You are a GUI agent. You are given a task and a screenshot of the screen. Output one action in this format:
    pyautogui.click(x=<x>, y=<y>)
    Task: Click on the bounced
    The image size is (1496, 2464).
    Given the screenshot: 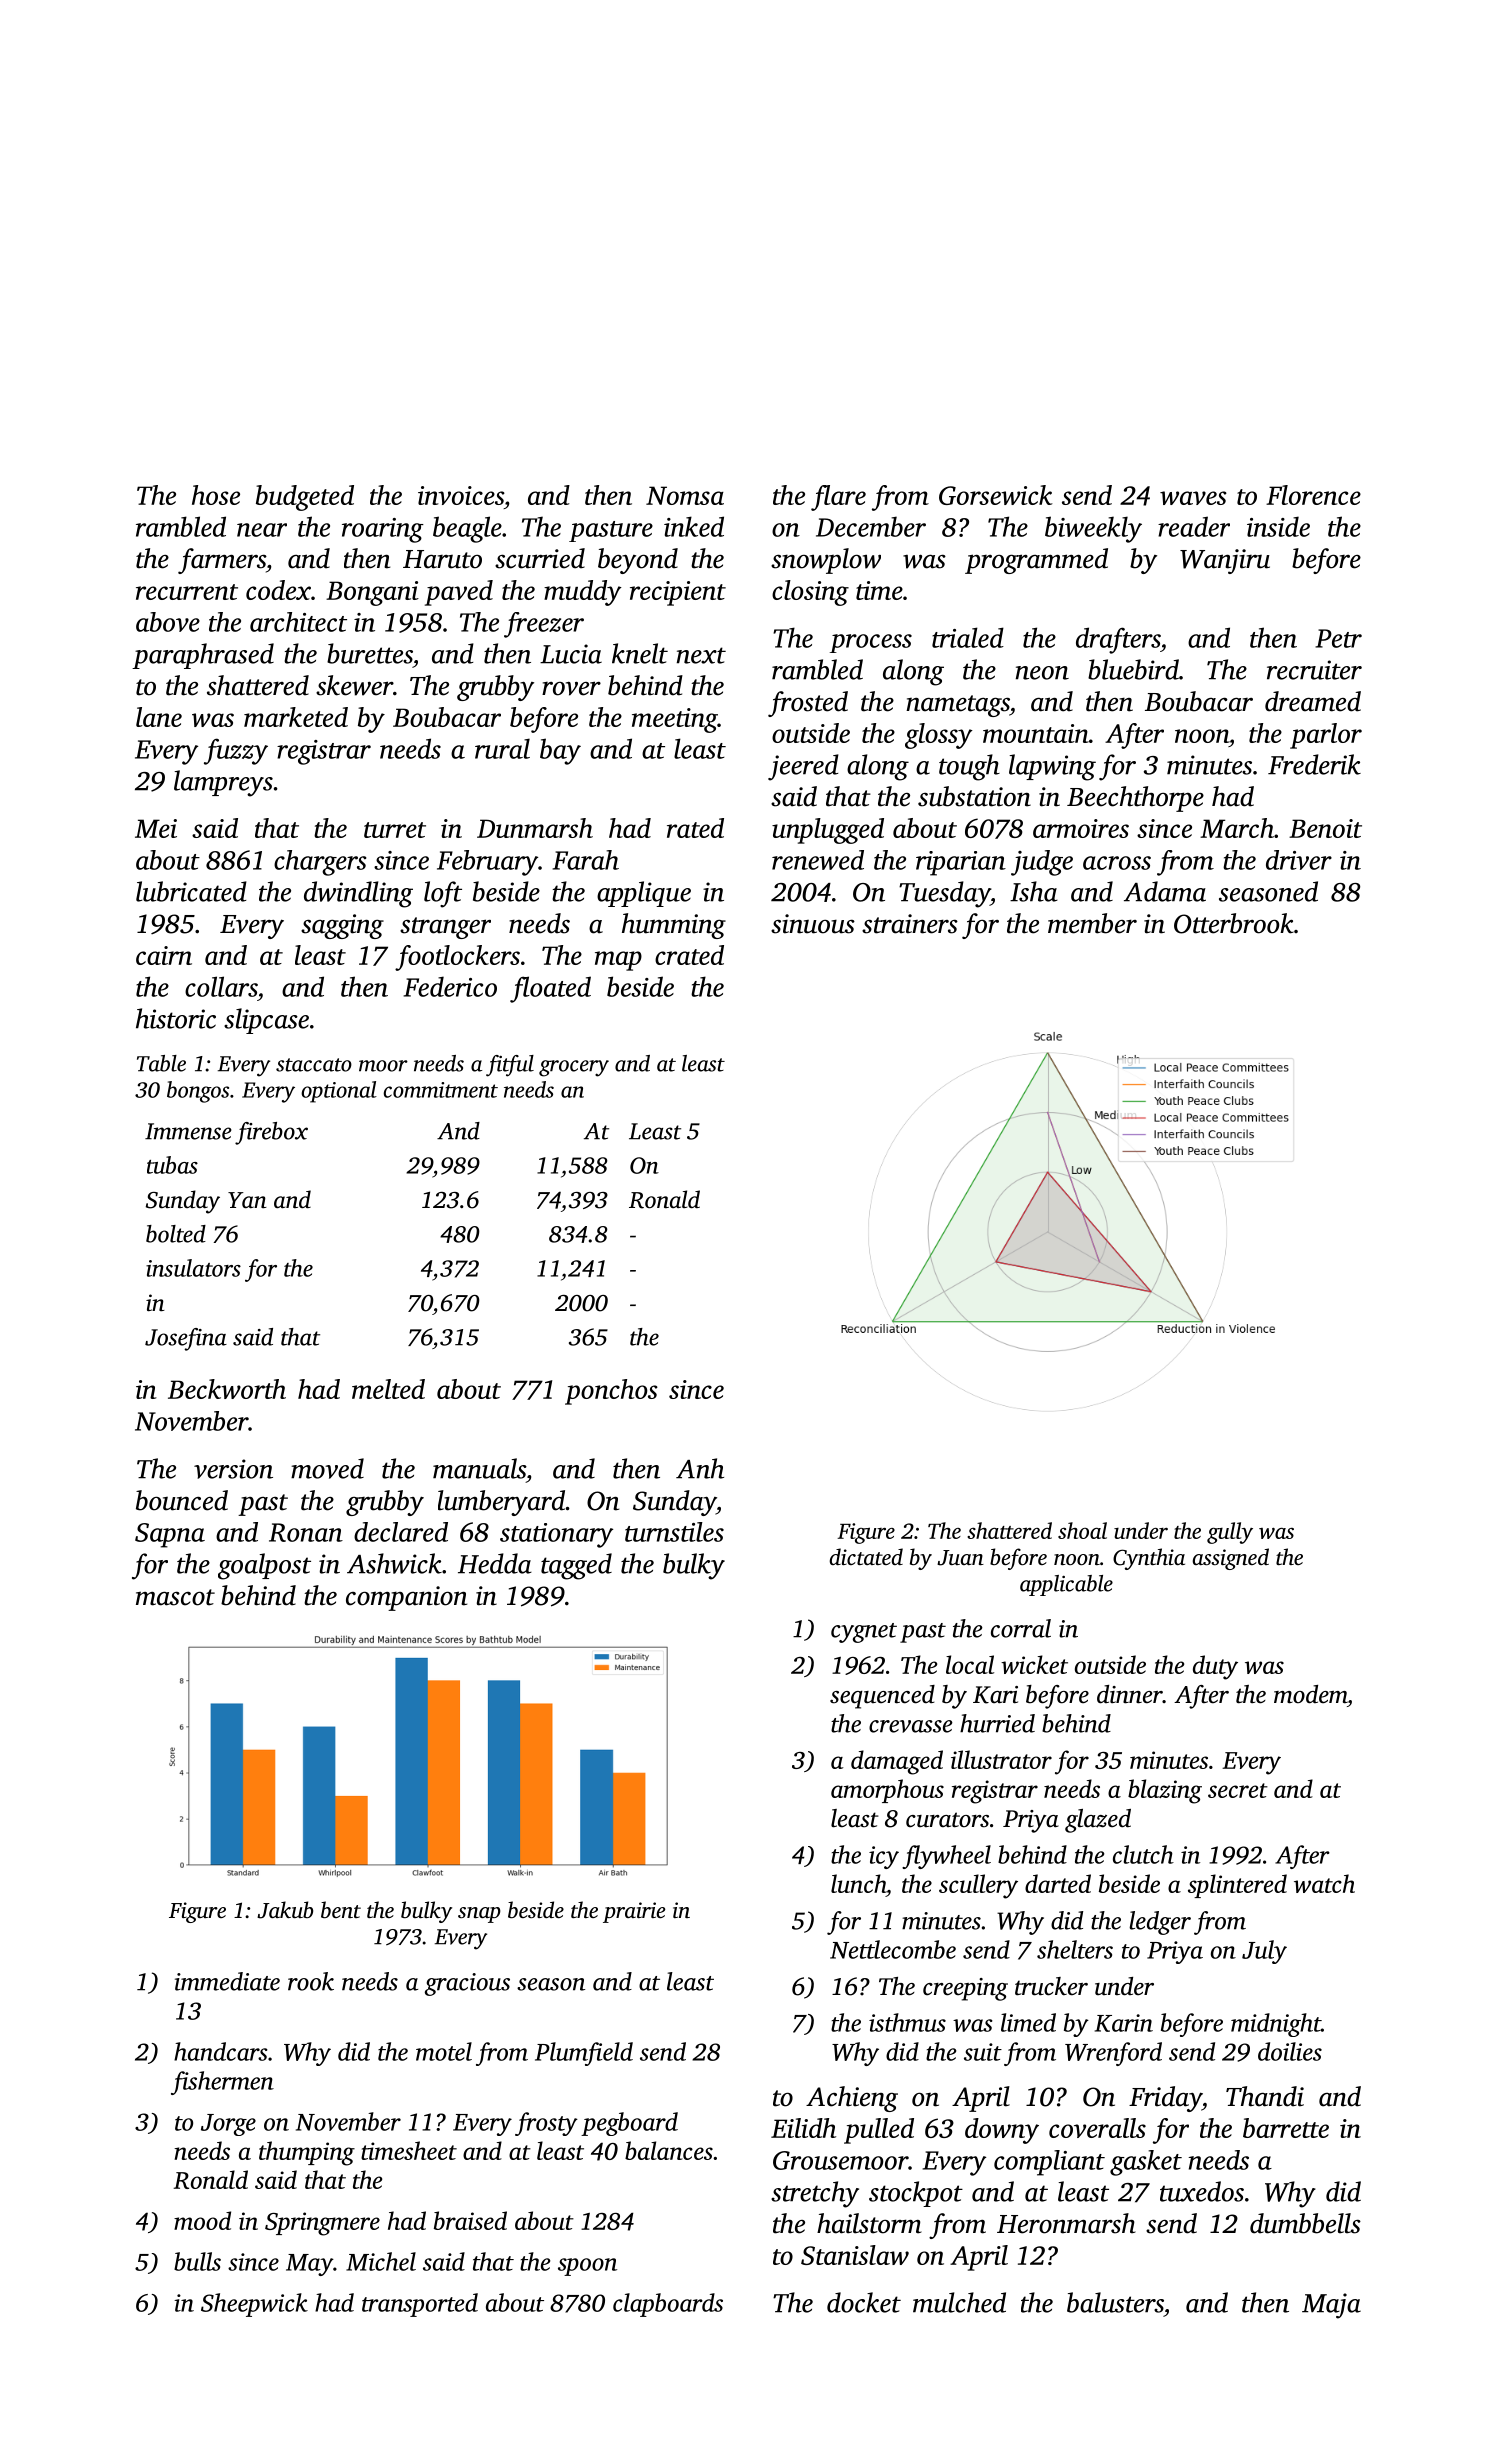 What is the action you would take?
    pyautogui.click(x=182, y=1500)
